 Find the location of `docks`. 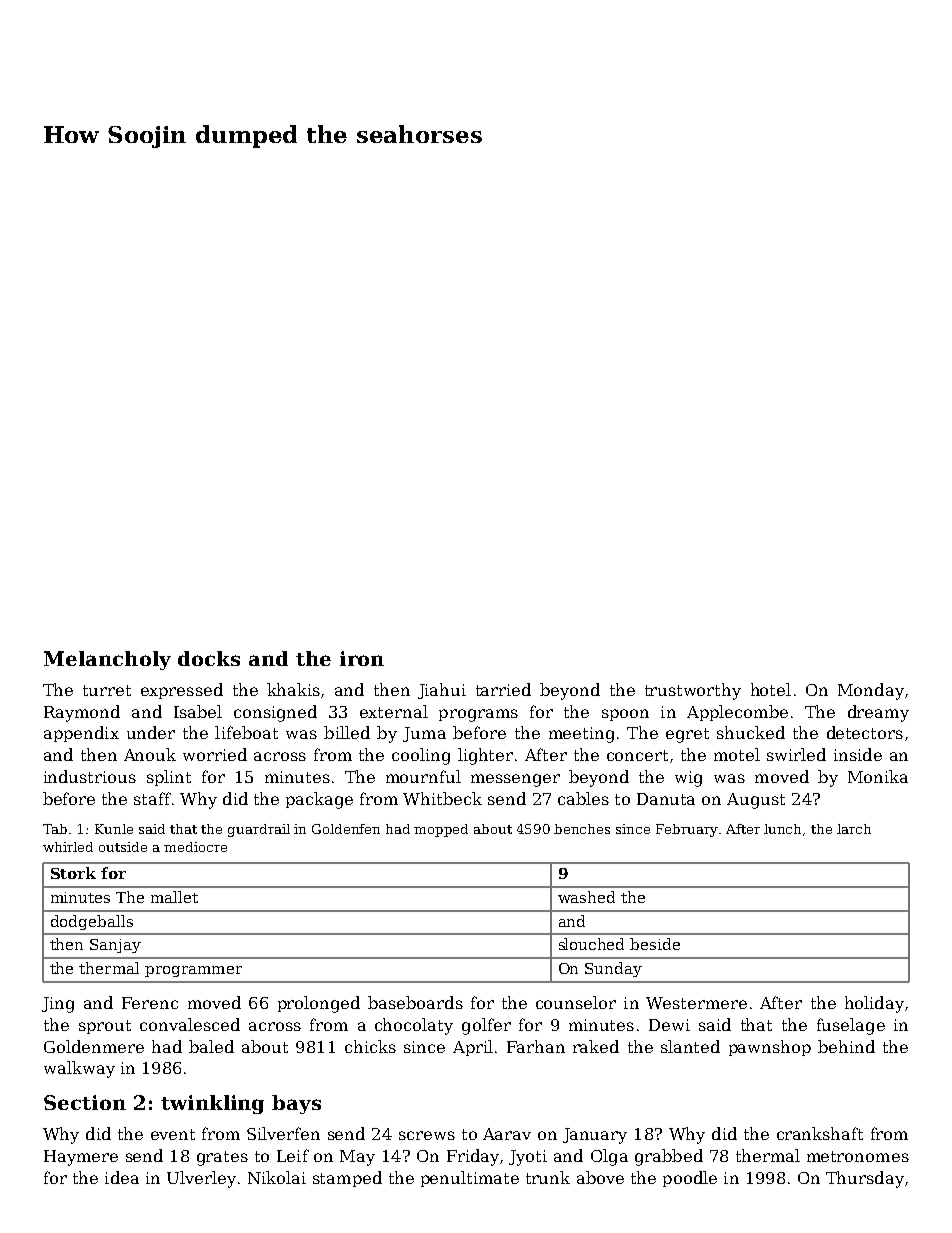

docks is located at coordinates (209, 658).
